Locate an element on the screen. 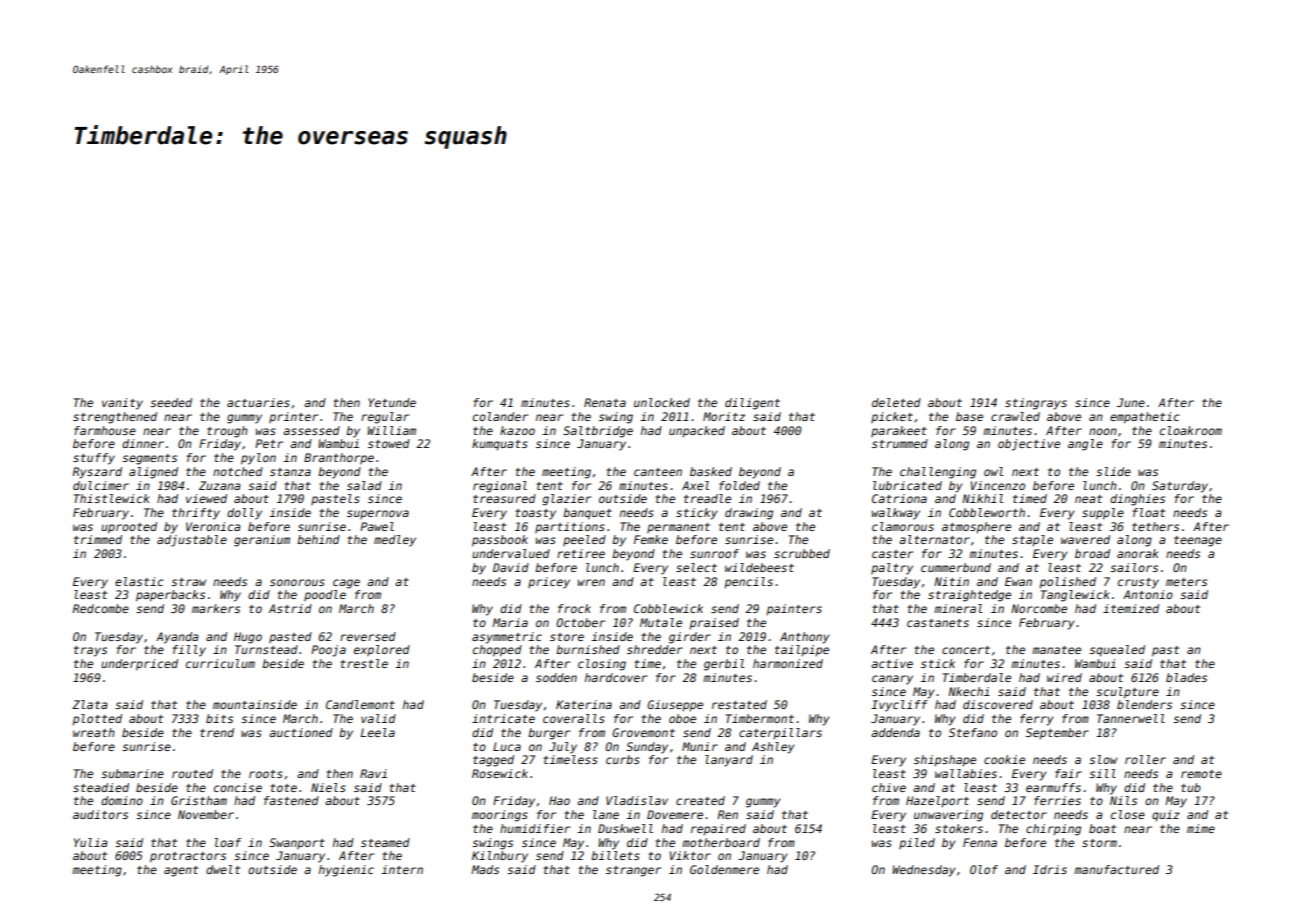 This screenshot has height=924, width=1308. cage is located at coordinates (346, 584).
